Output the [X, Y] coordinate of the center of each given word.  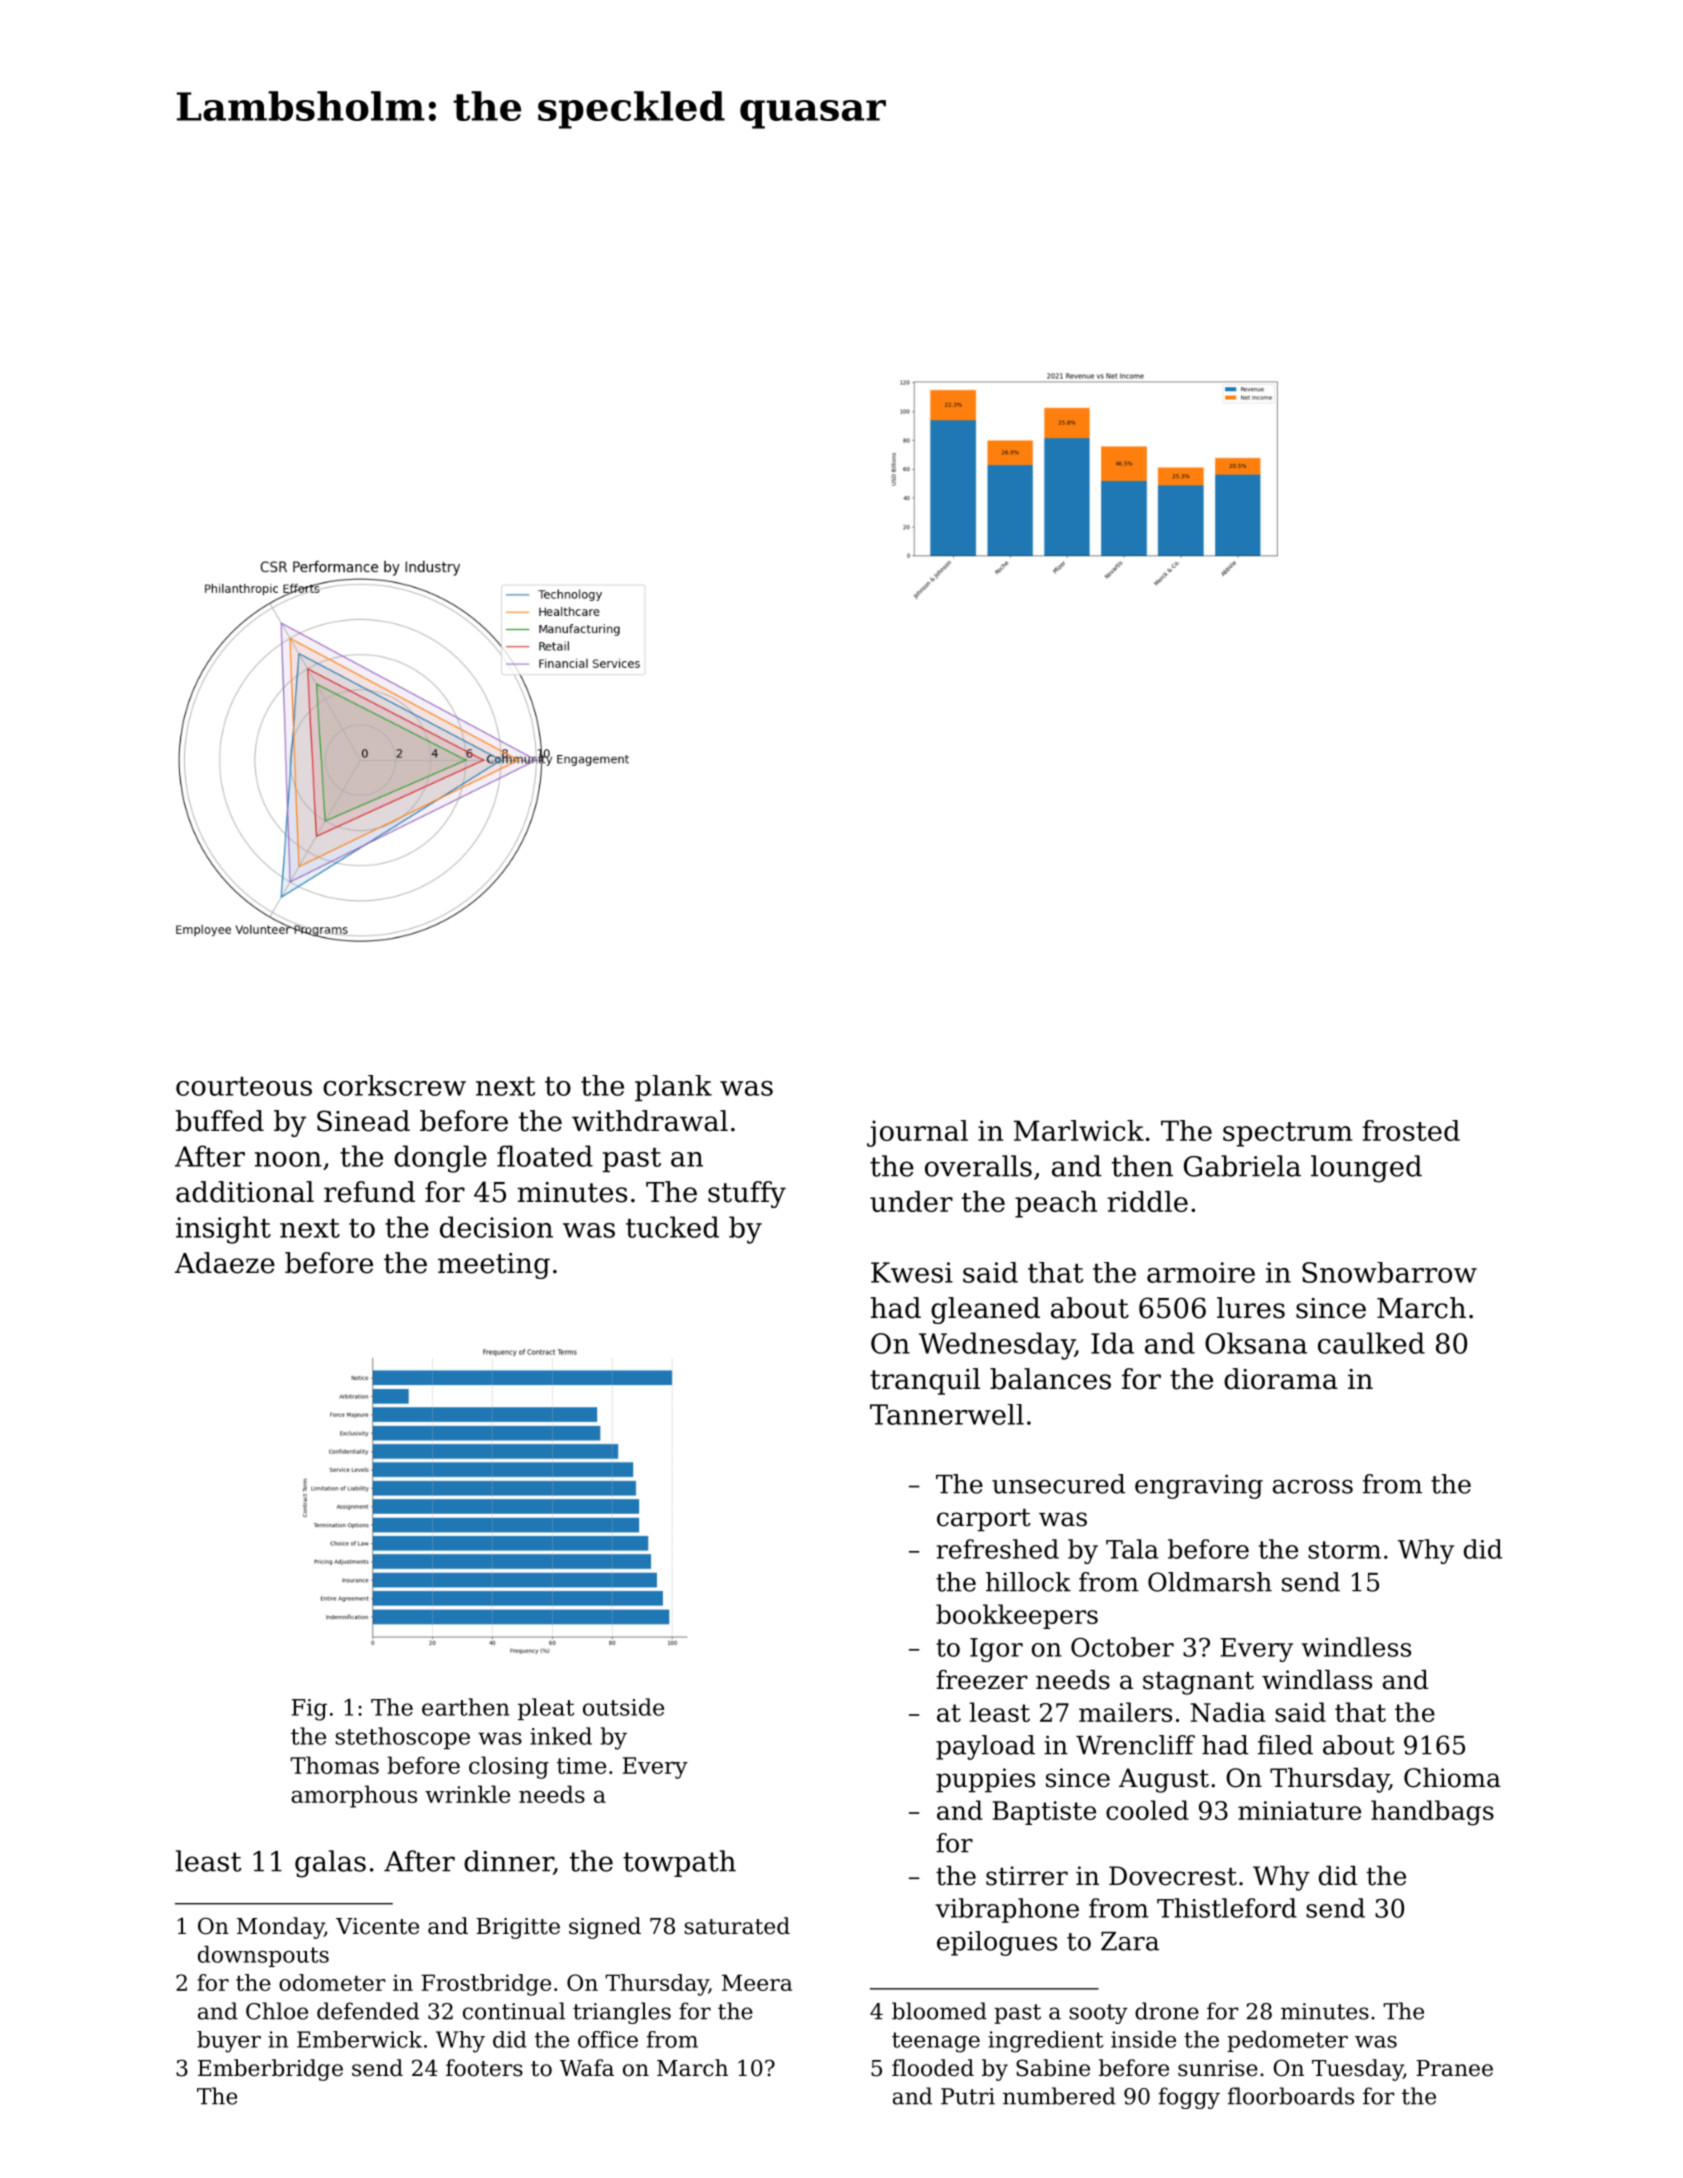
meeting [494, 1266]
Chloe [277, 2011]
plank [673, 1088]
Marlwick [1079, 1130]
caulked [1371, 1343]
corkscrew [394, 1085]
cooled [1147, 1810]
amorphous [354, 1796]
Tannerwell [947, 1414]
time [581, 1765]
